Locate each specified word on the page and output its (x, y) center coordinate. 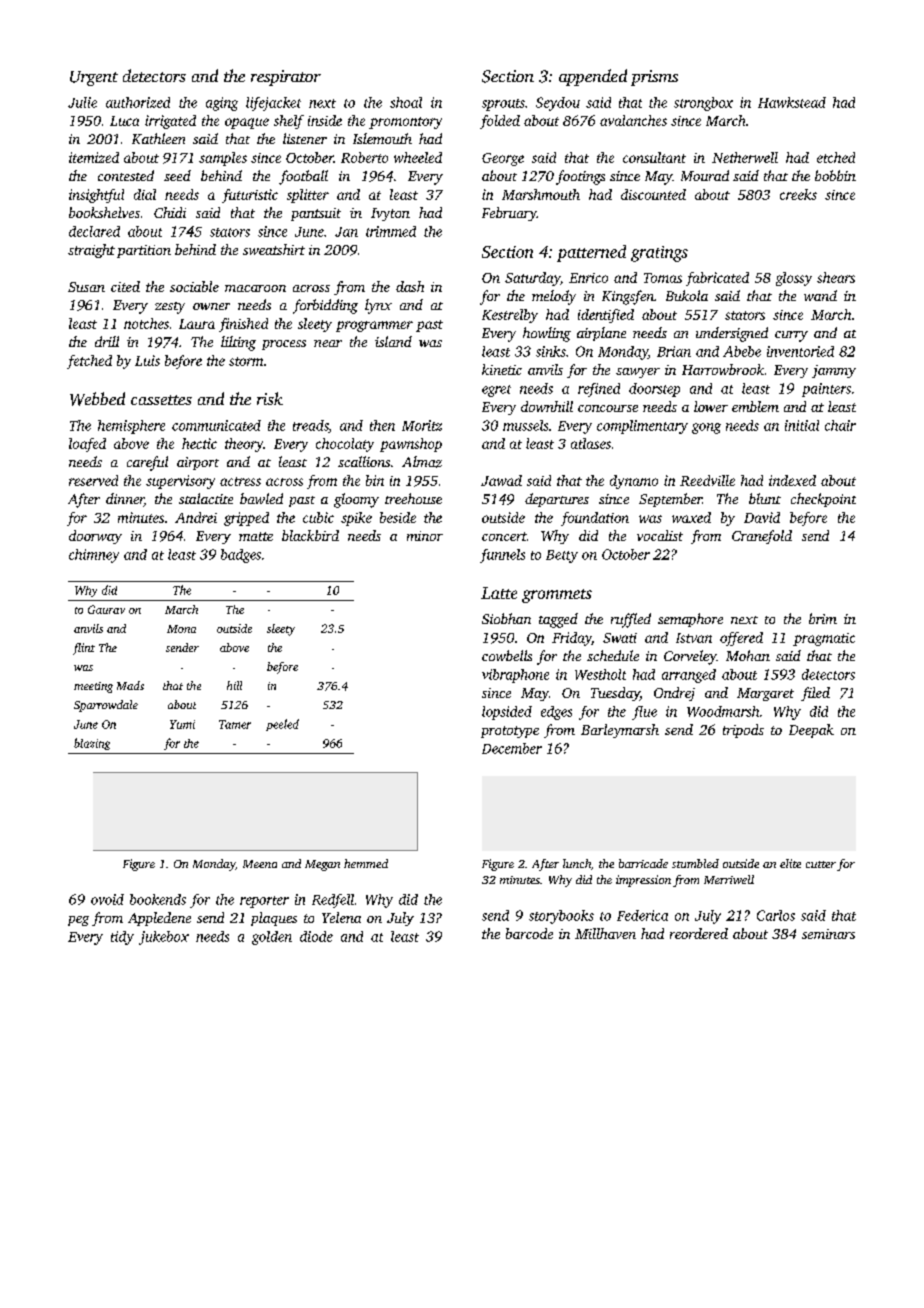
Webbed (97, 399)
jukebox (164, 938)
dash (410, 286)
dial (145, 194)
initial (802, 425)
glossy (794, 279)
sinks (551, 351)
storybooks (561, 917)
